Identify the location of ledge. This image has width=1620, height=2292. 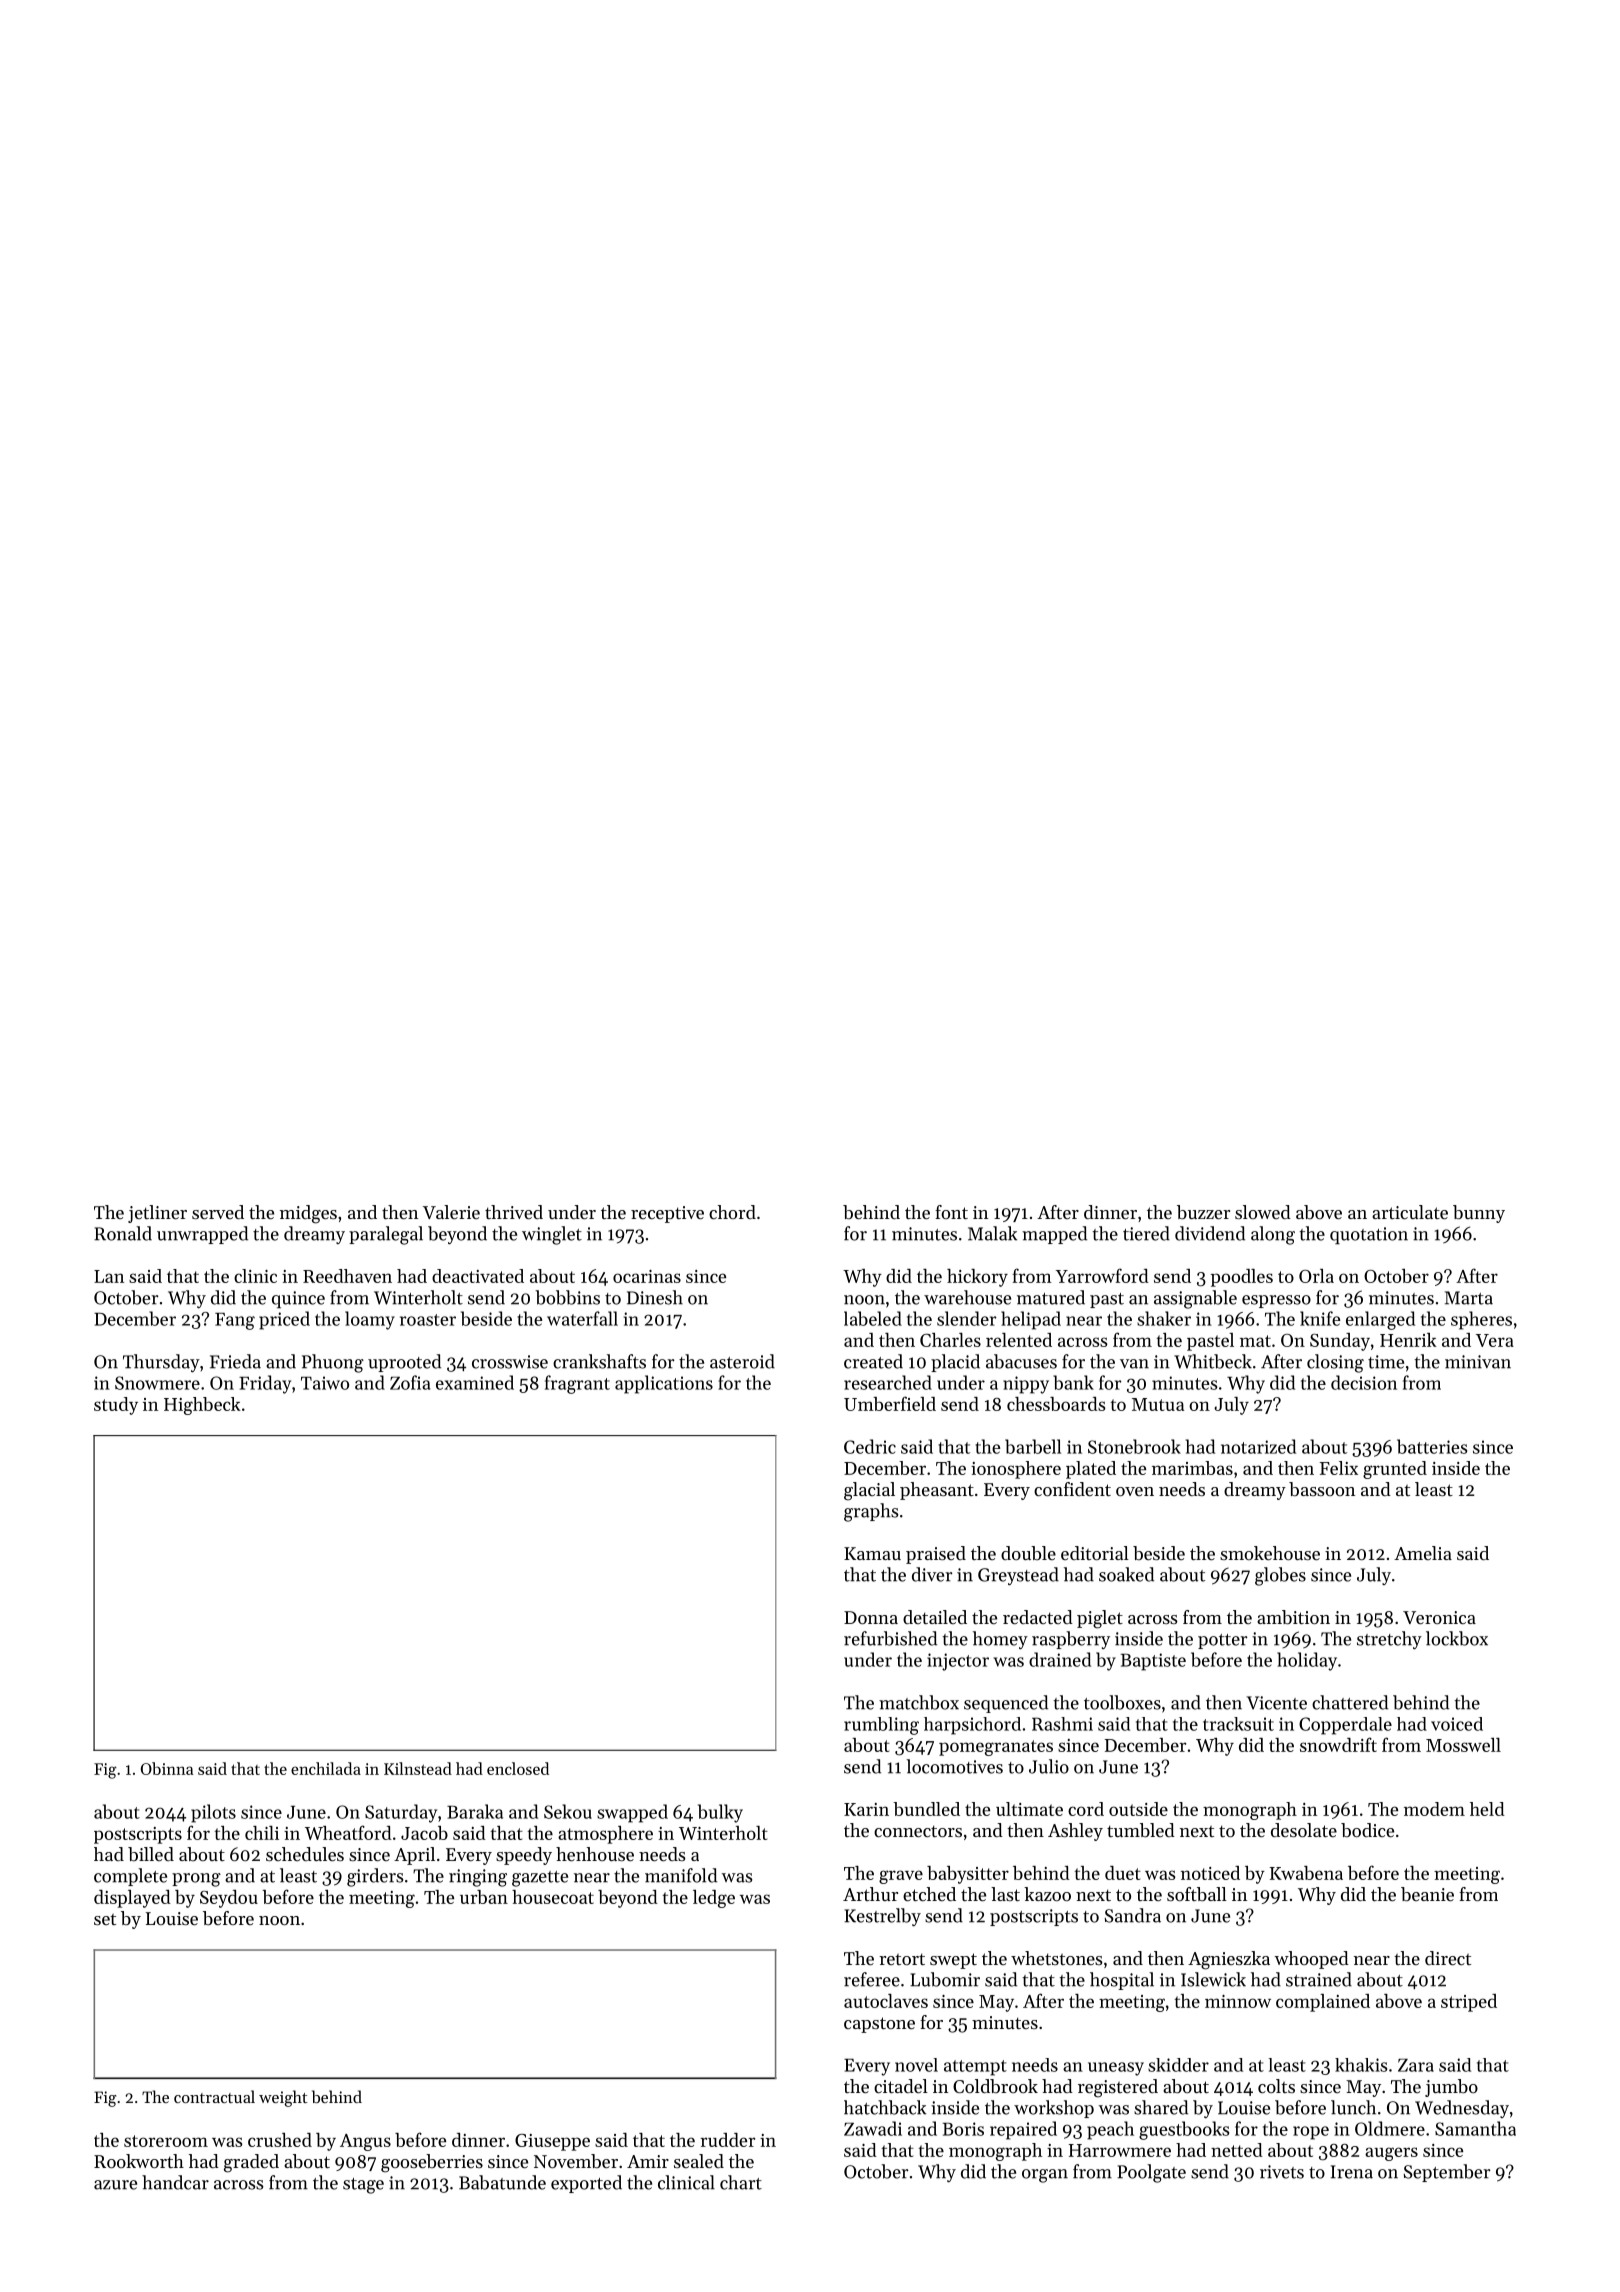
(714, 1899).
